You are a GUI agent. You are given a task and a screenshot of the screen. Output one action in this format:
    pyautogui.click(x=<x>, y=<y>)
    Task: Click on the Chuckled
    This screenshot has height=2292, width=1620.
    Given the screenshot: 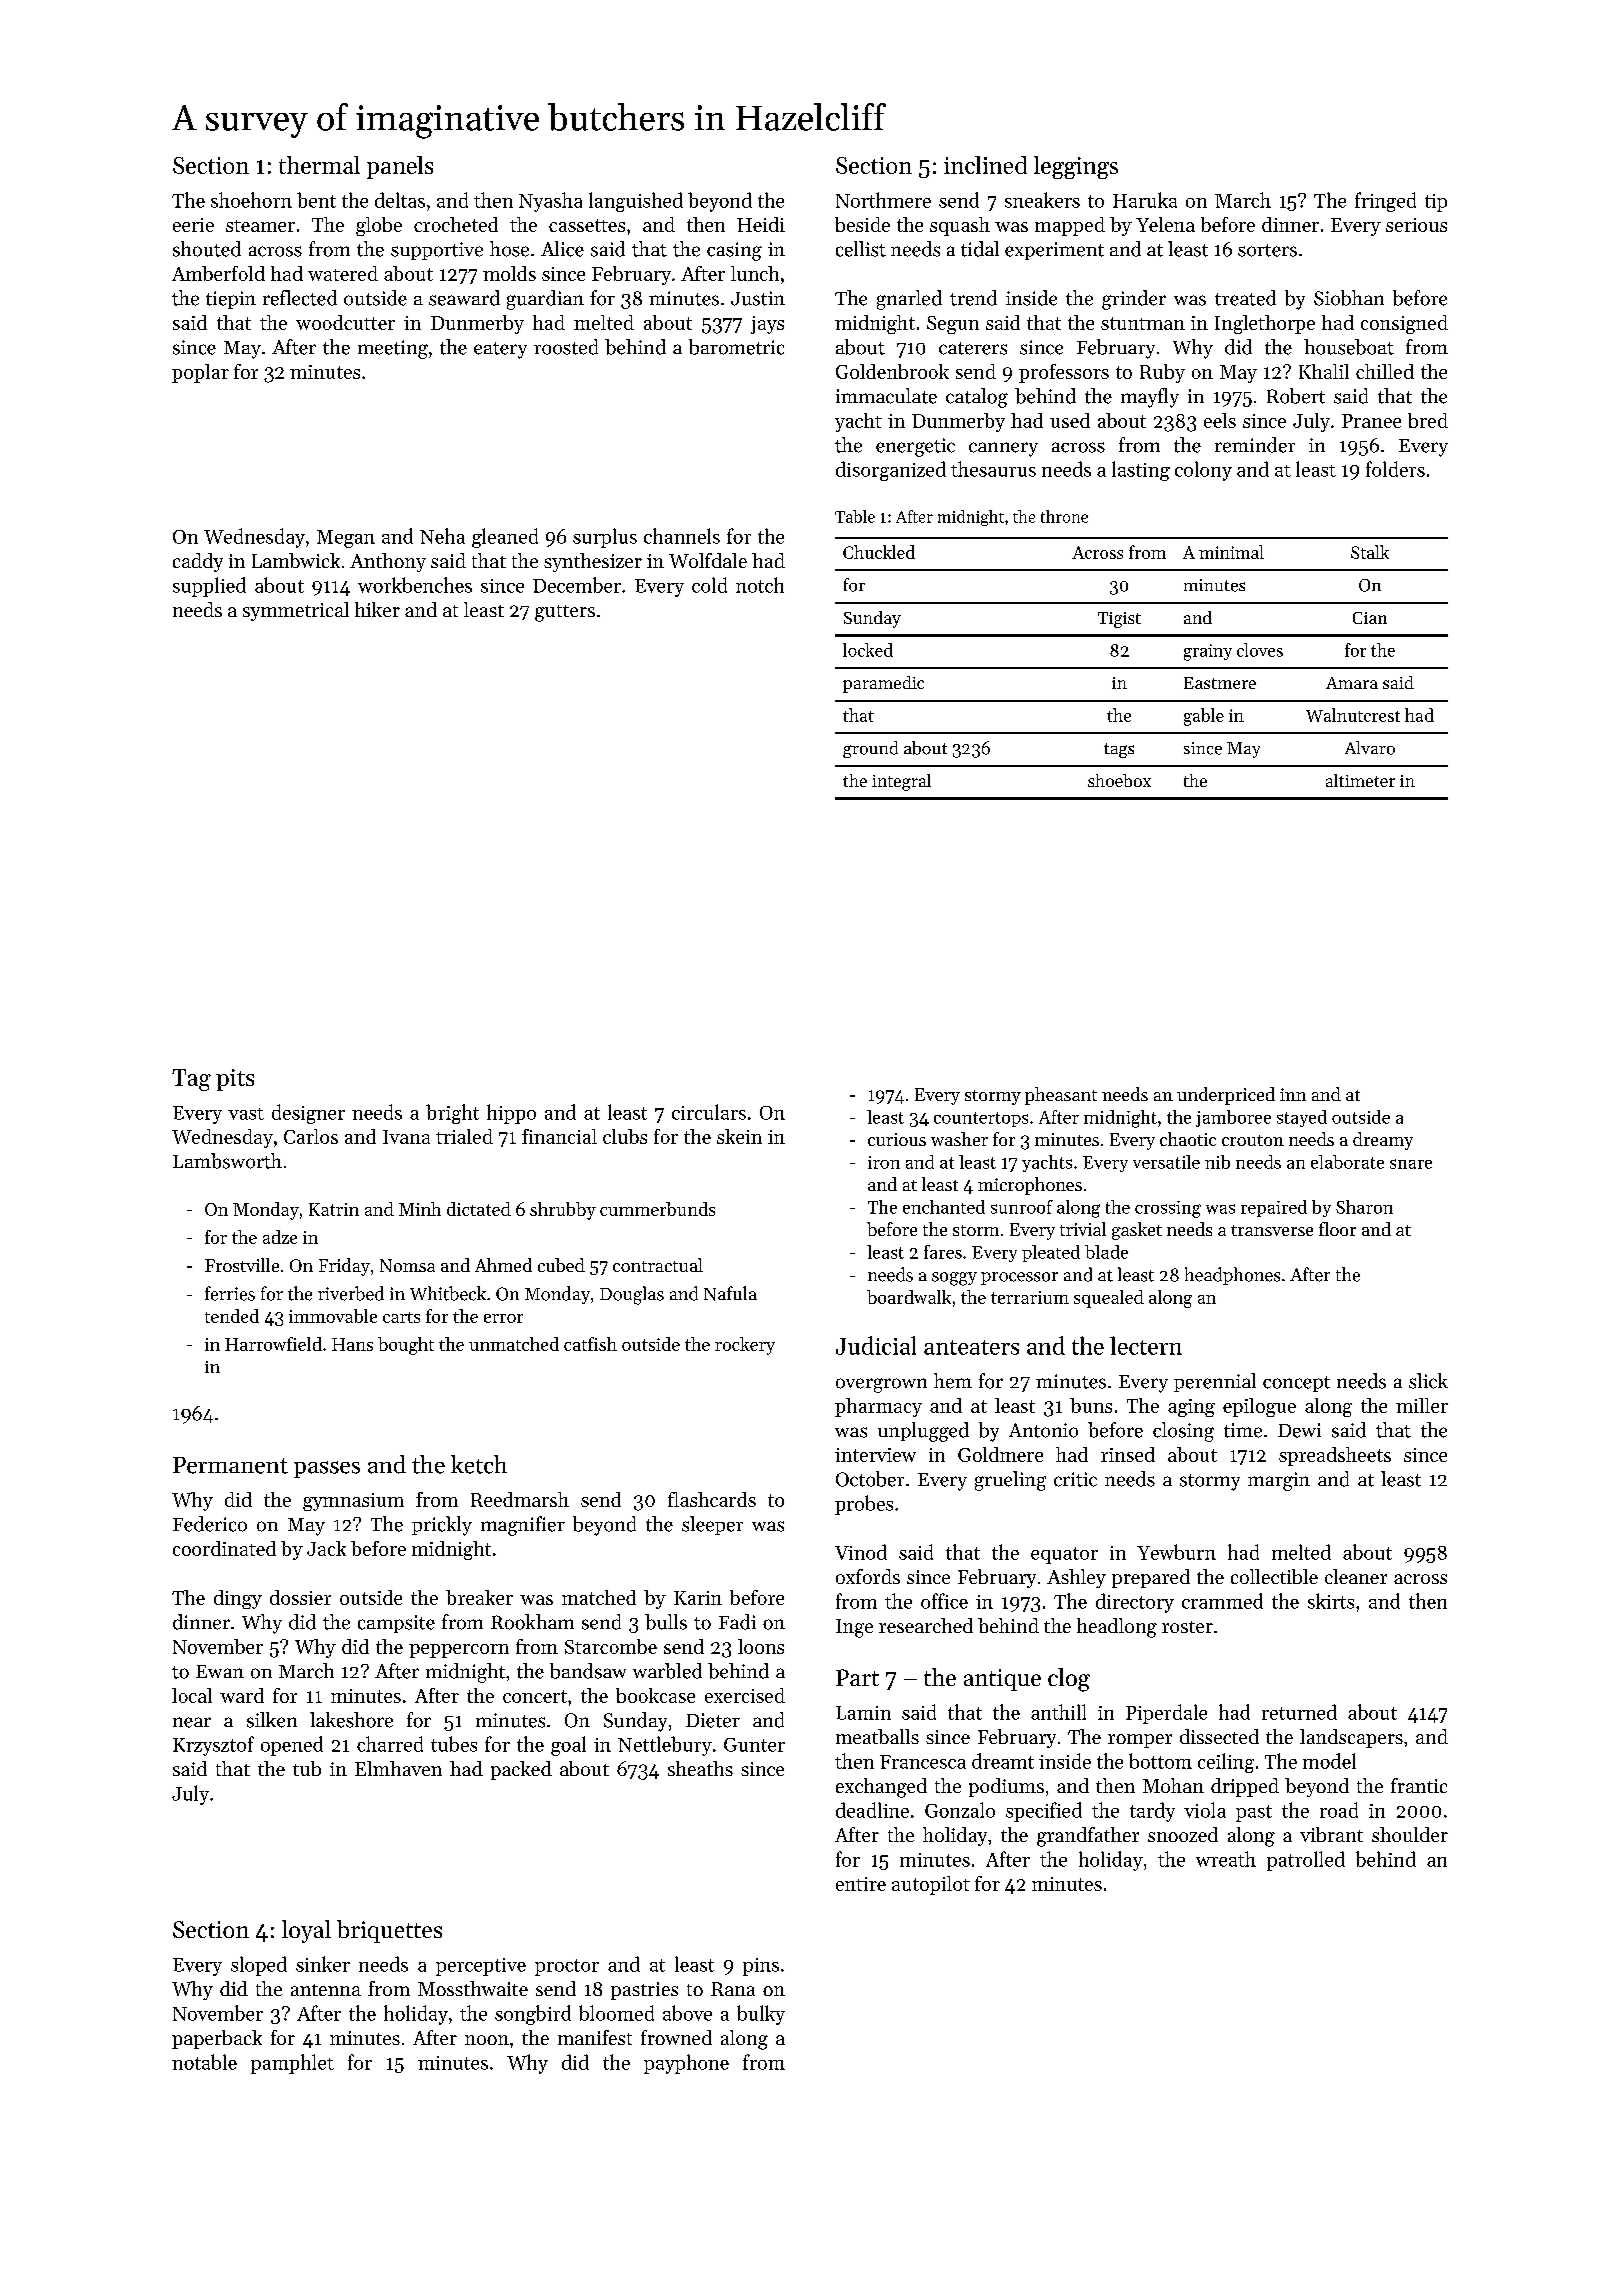 What is the action you would take?
    pyautogui.click(x=879, y=552)
